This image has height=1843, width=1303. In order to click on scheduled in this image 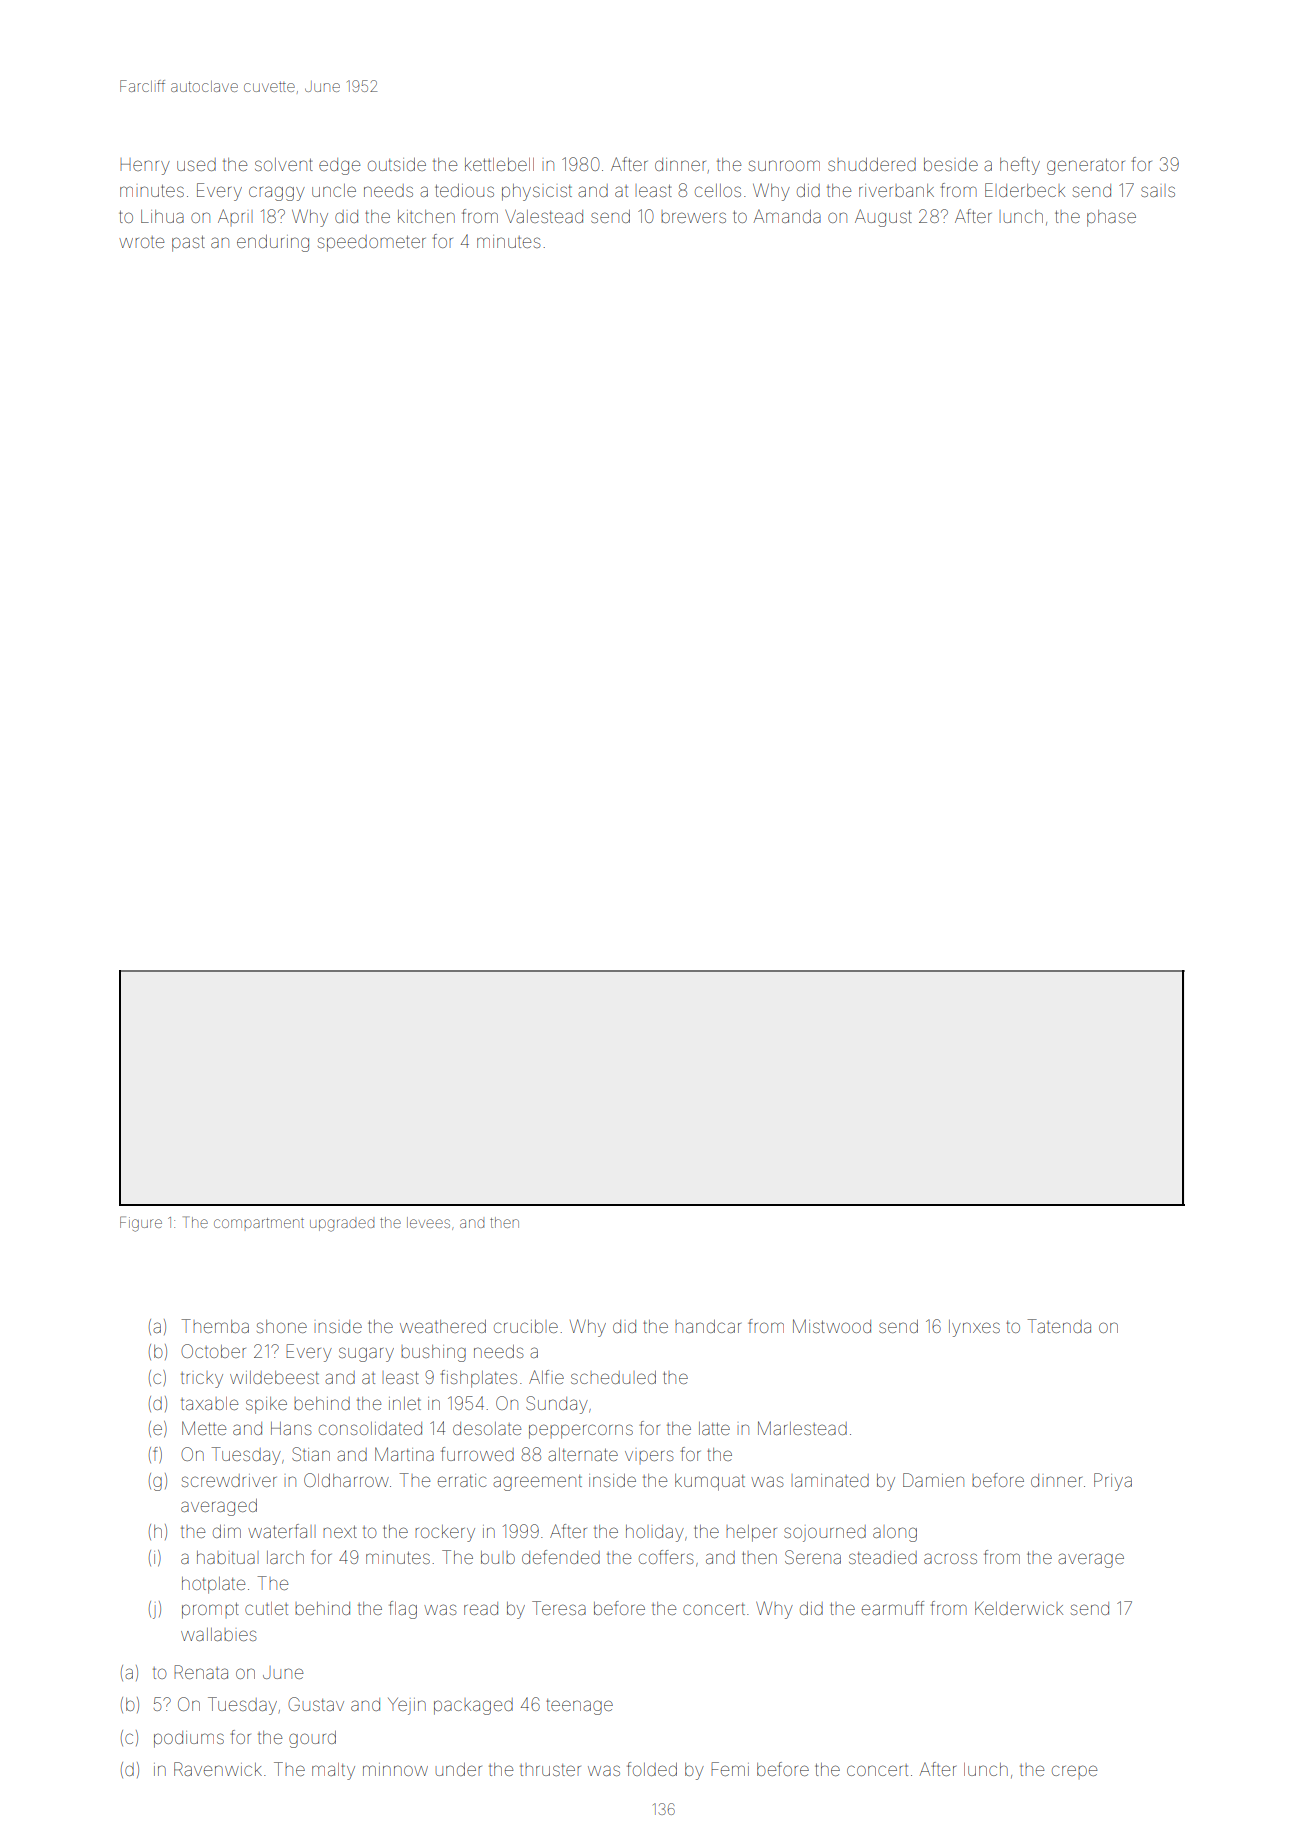, I will do `click(613, 1377)`.
